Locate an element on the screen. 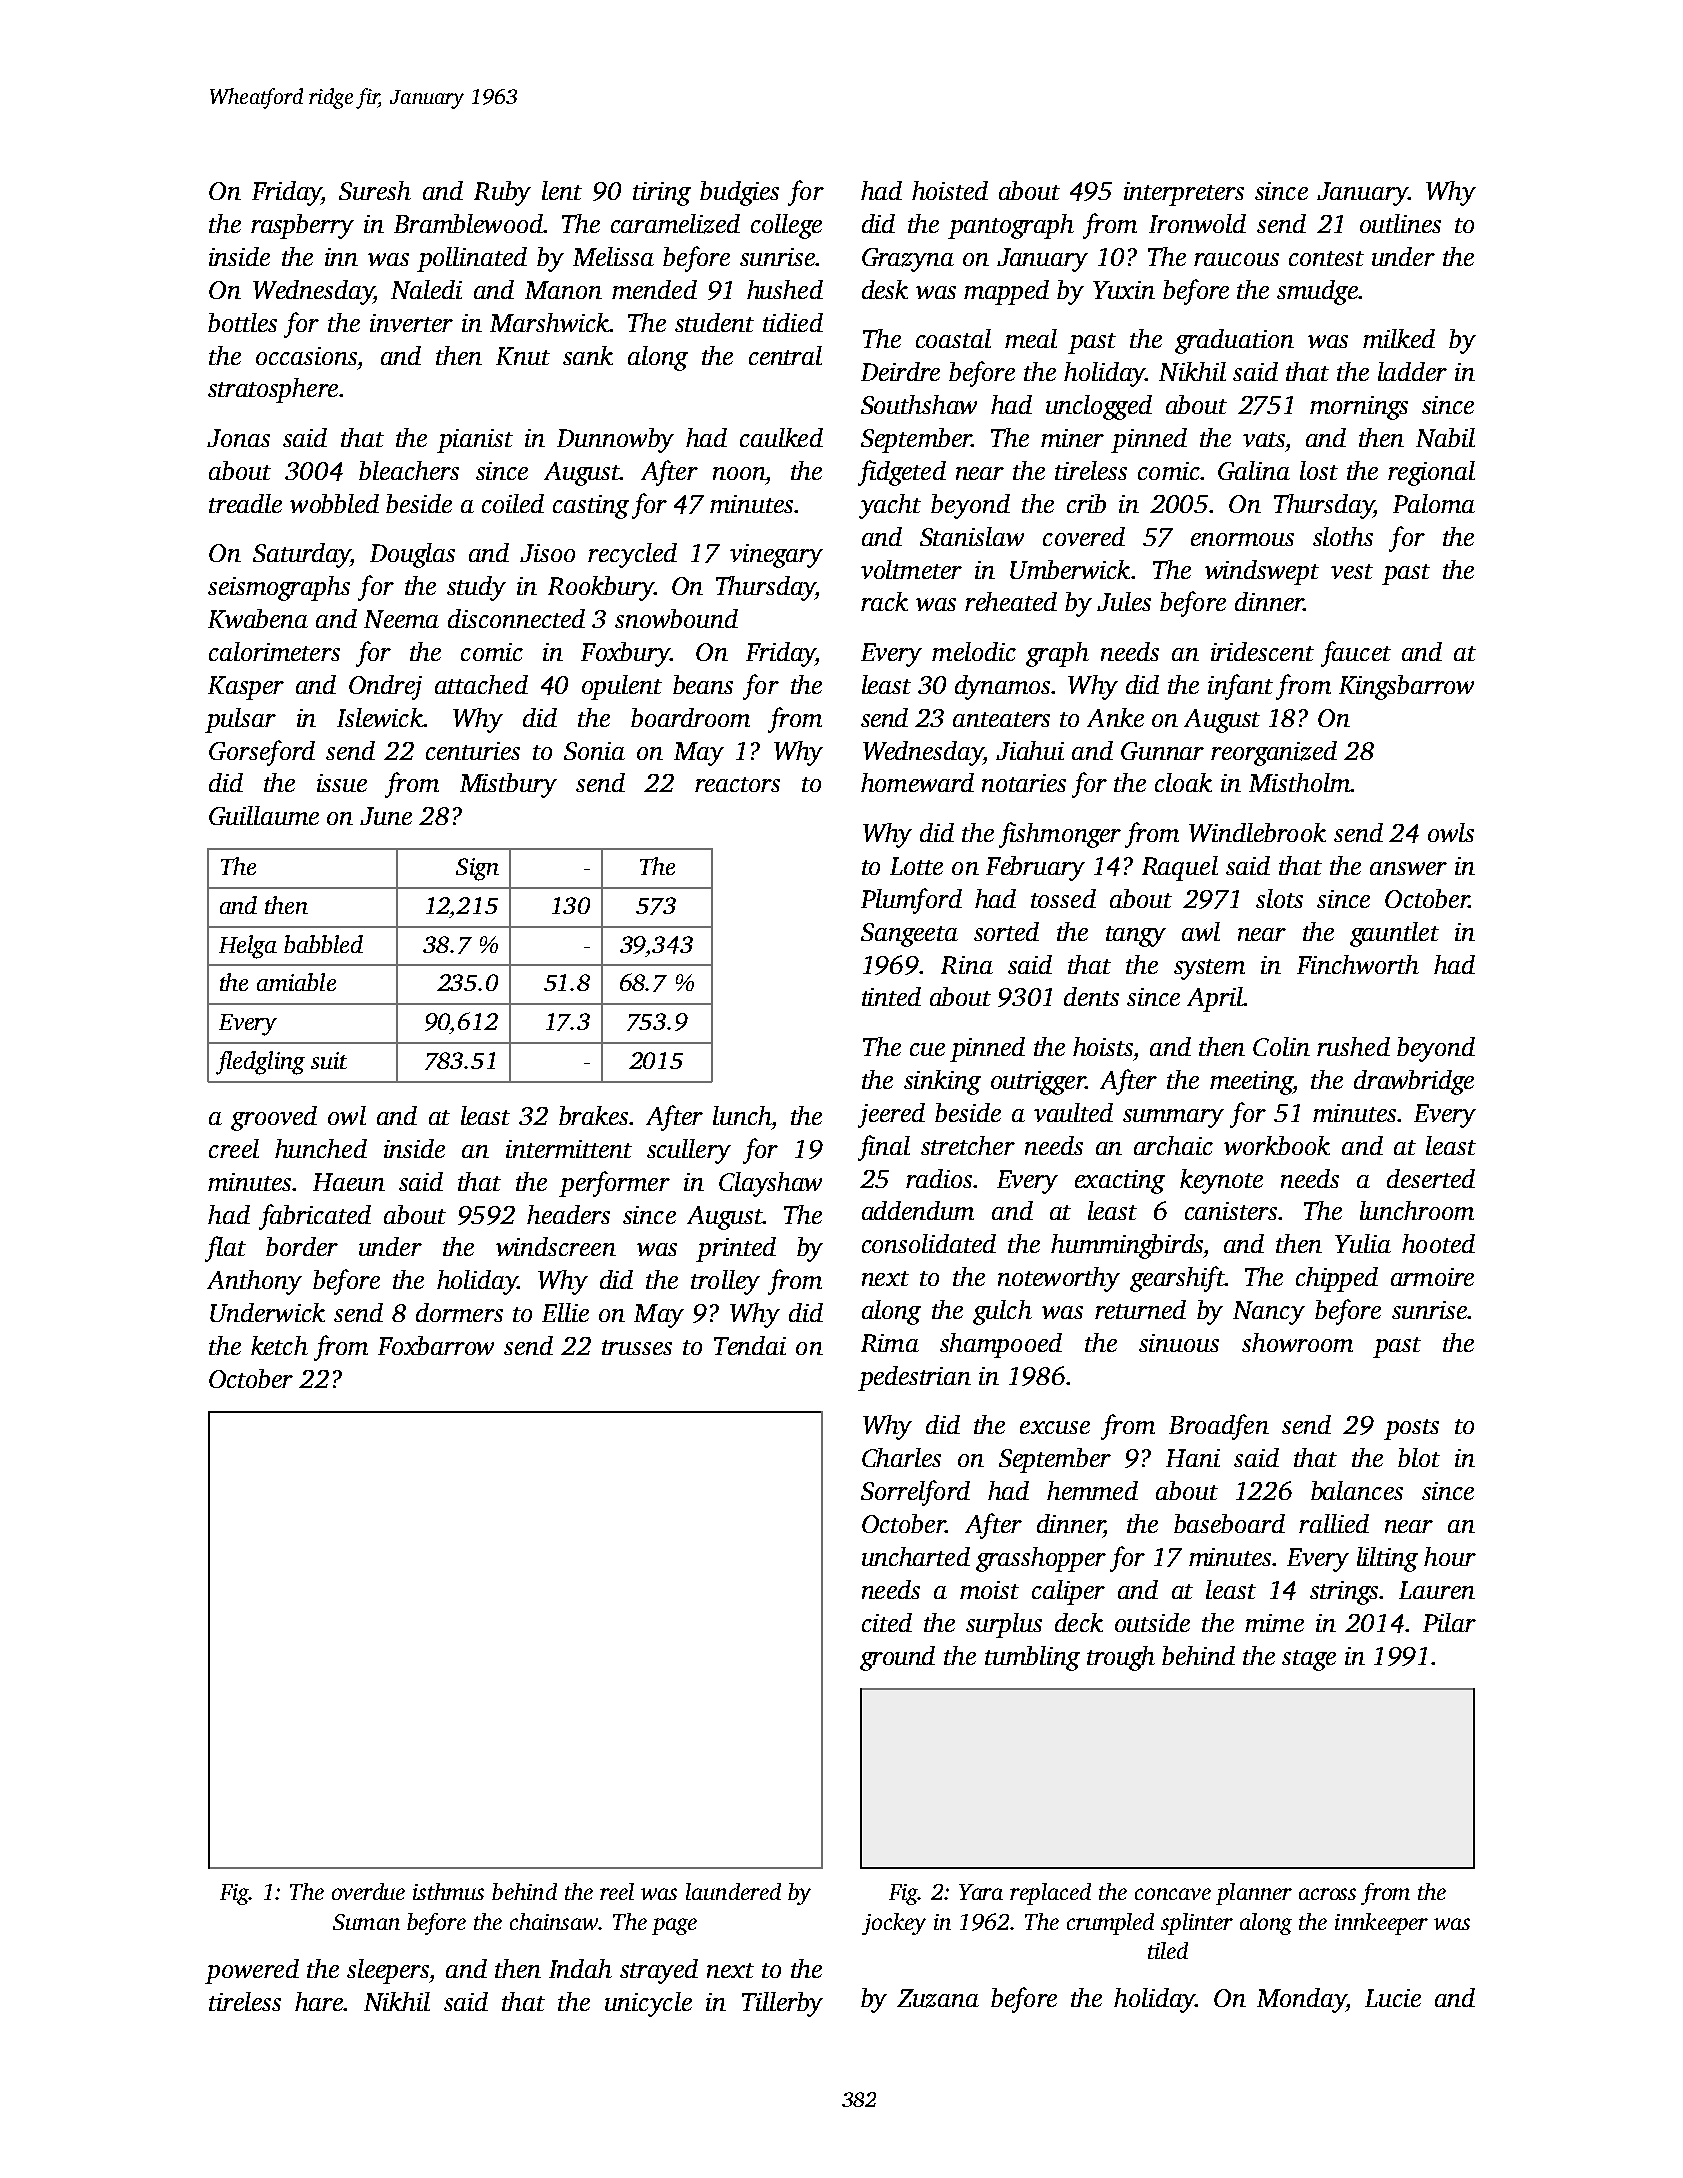 Image resolution: width=1683 pixels, height=2178 pixels. Umberwick is located at coordinates (1070, 569).
